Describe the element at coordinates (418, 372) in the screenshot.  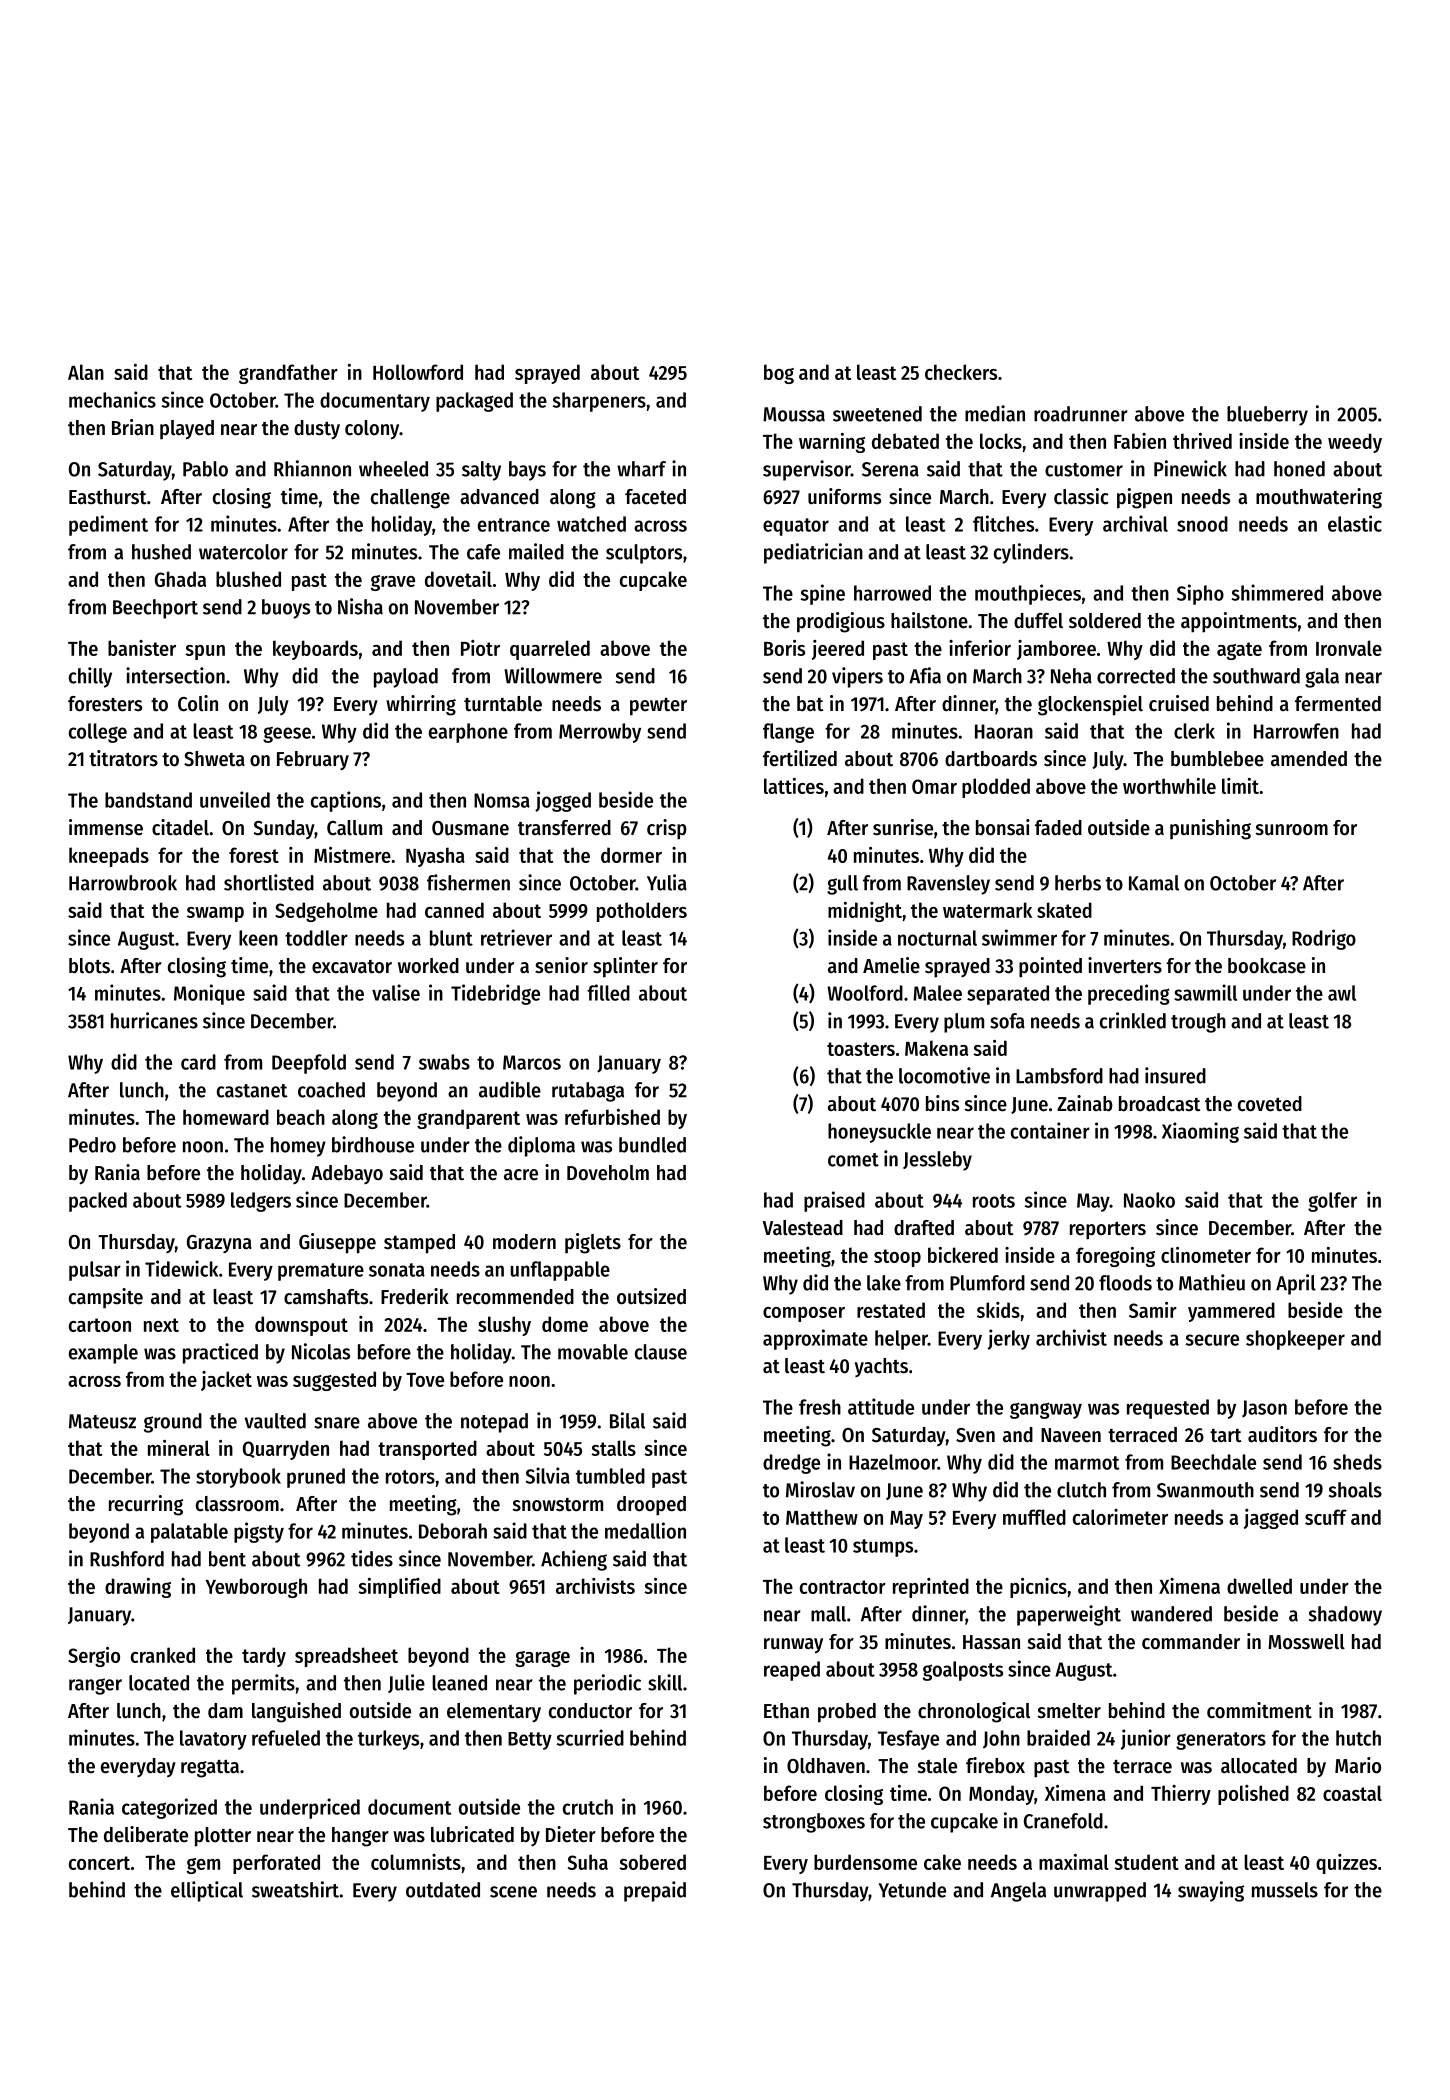
I see `Hollowford` at that location.
